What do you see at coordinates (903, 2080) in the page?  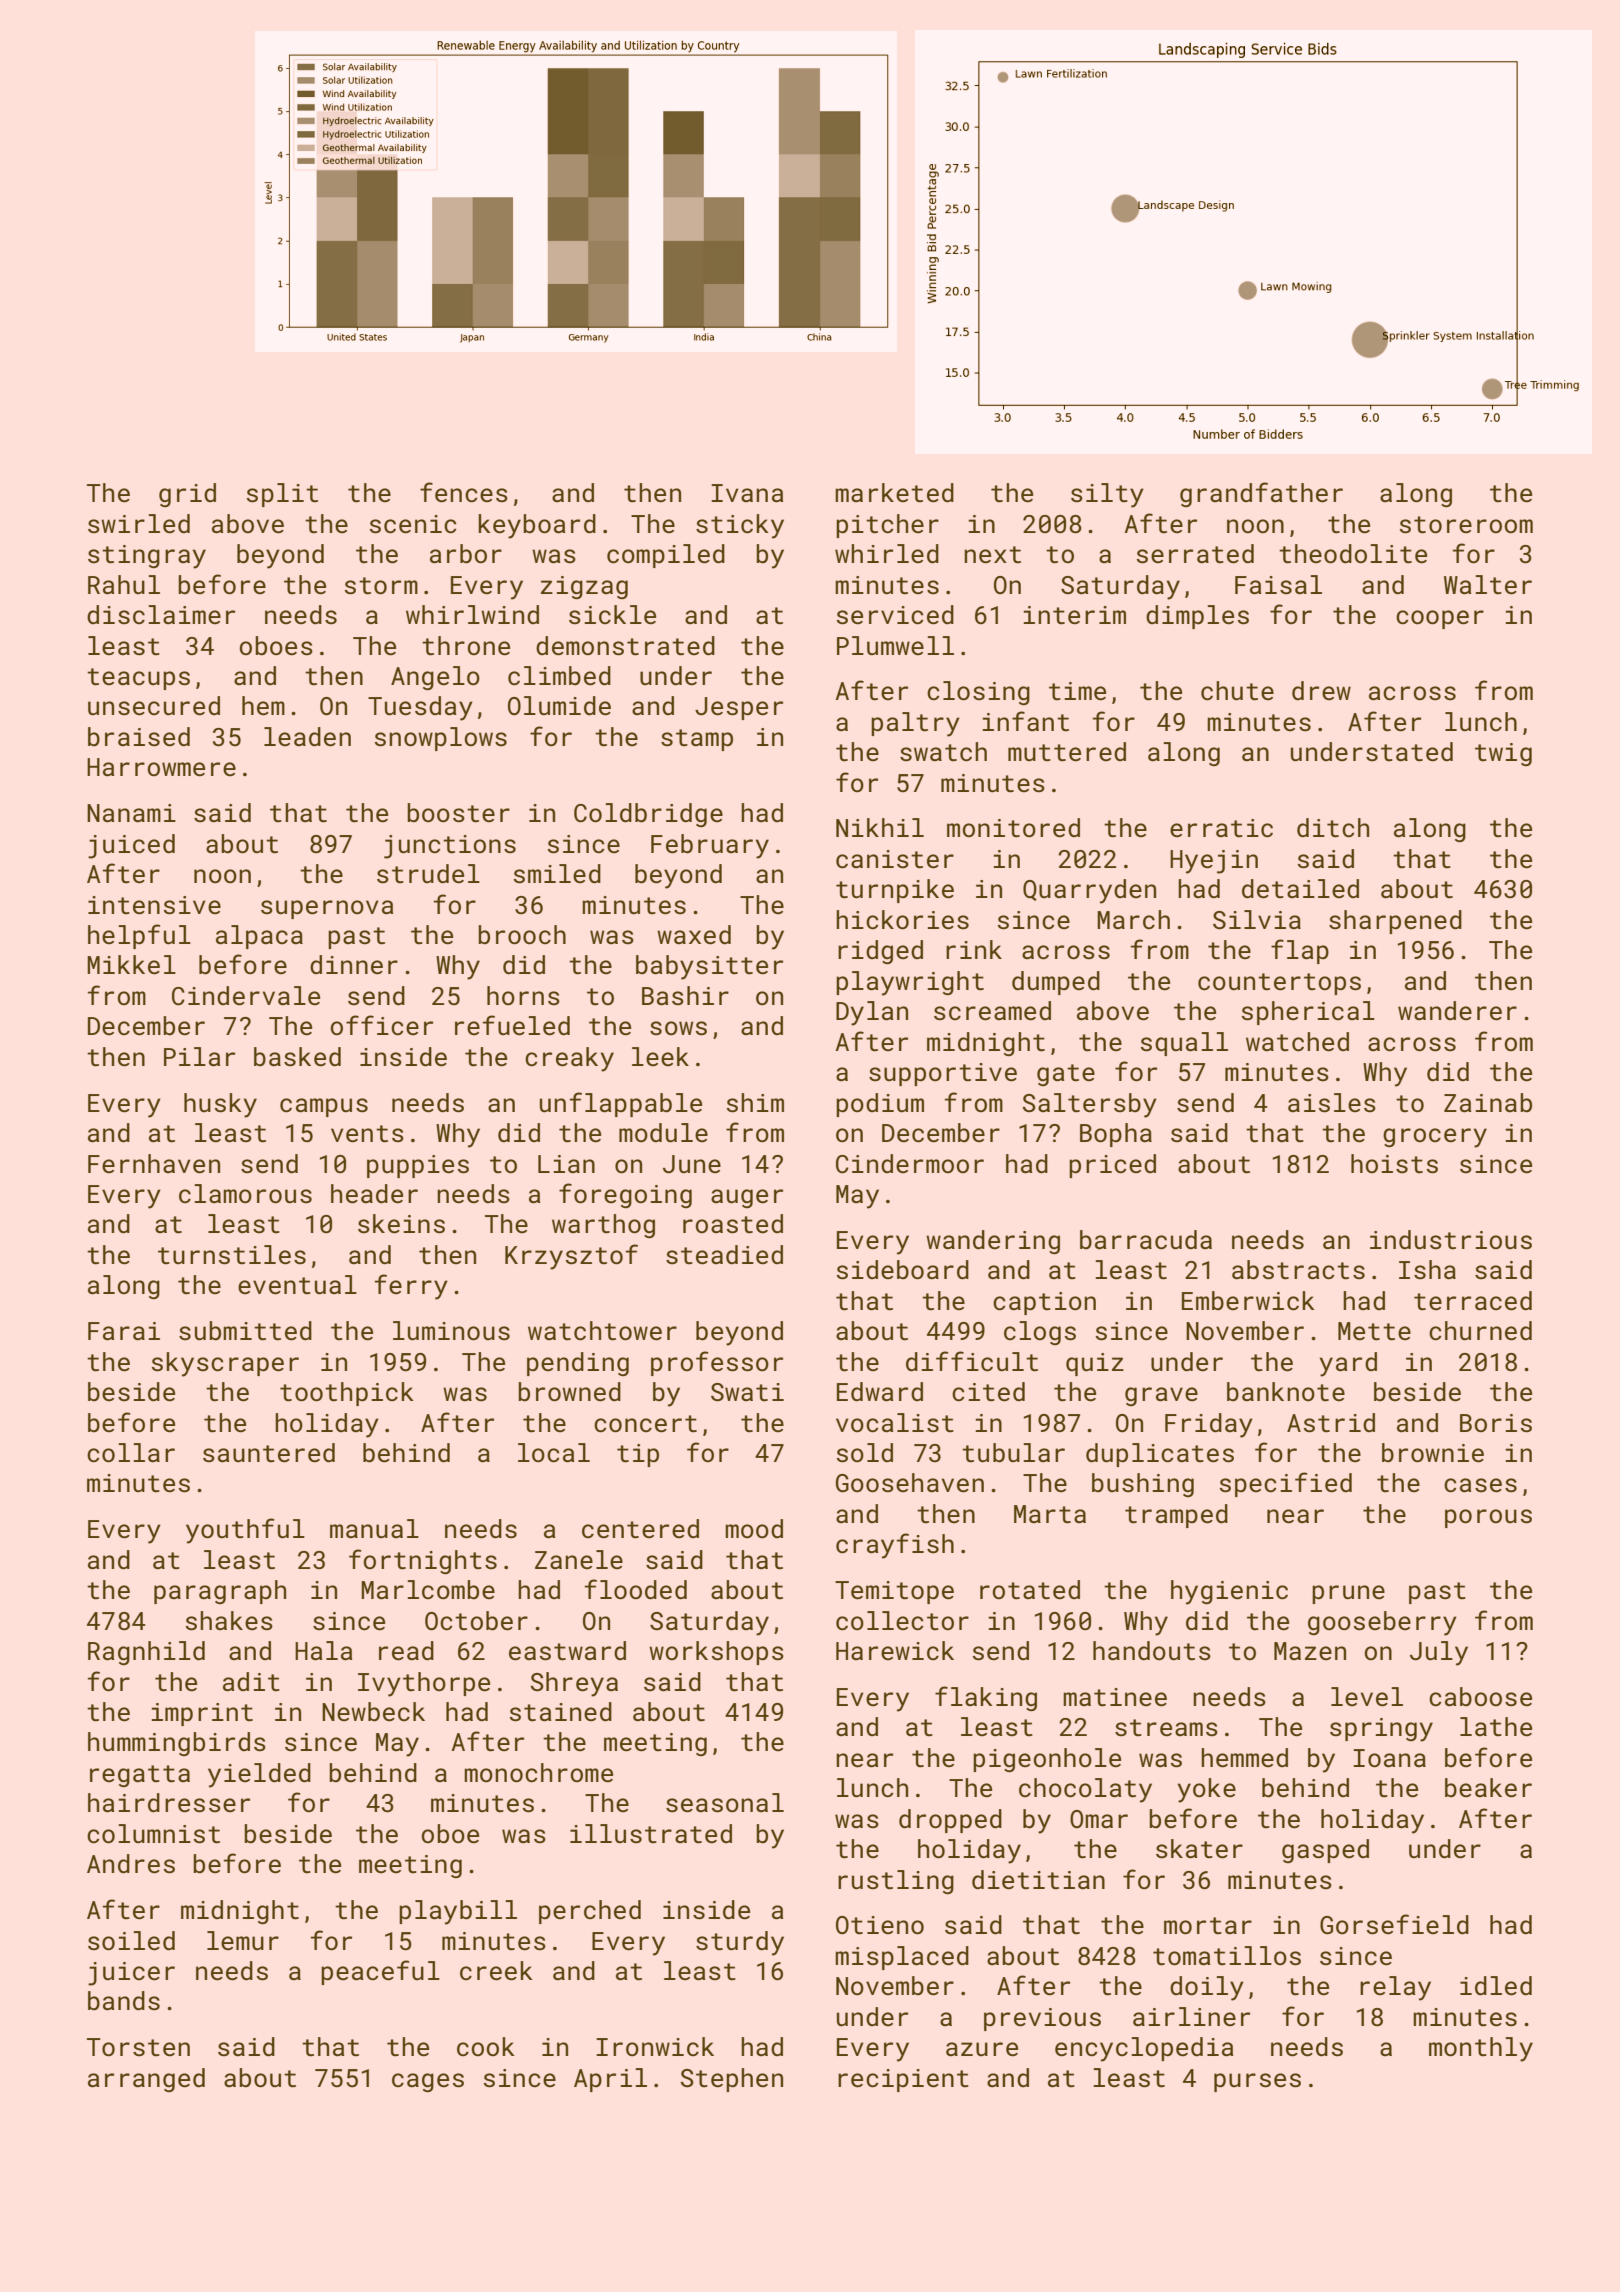 I see `recipient` at bounding box center [903, 2080].
